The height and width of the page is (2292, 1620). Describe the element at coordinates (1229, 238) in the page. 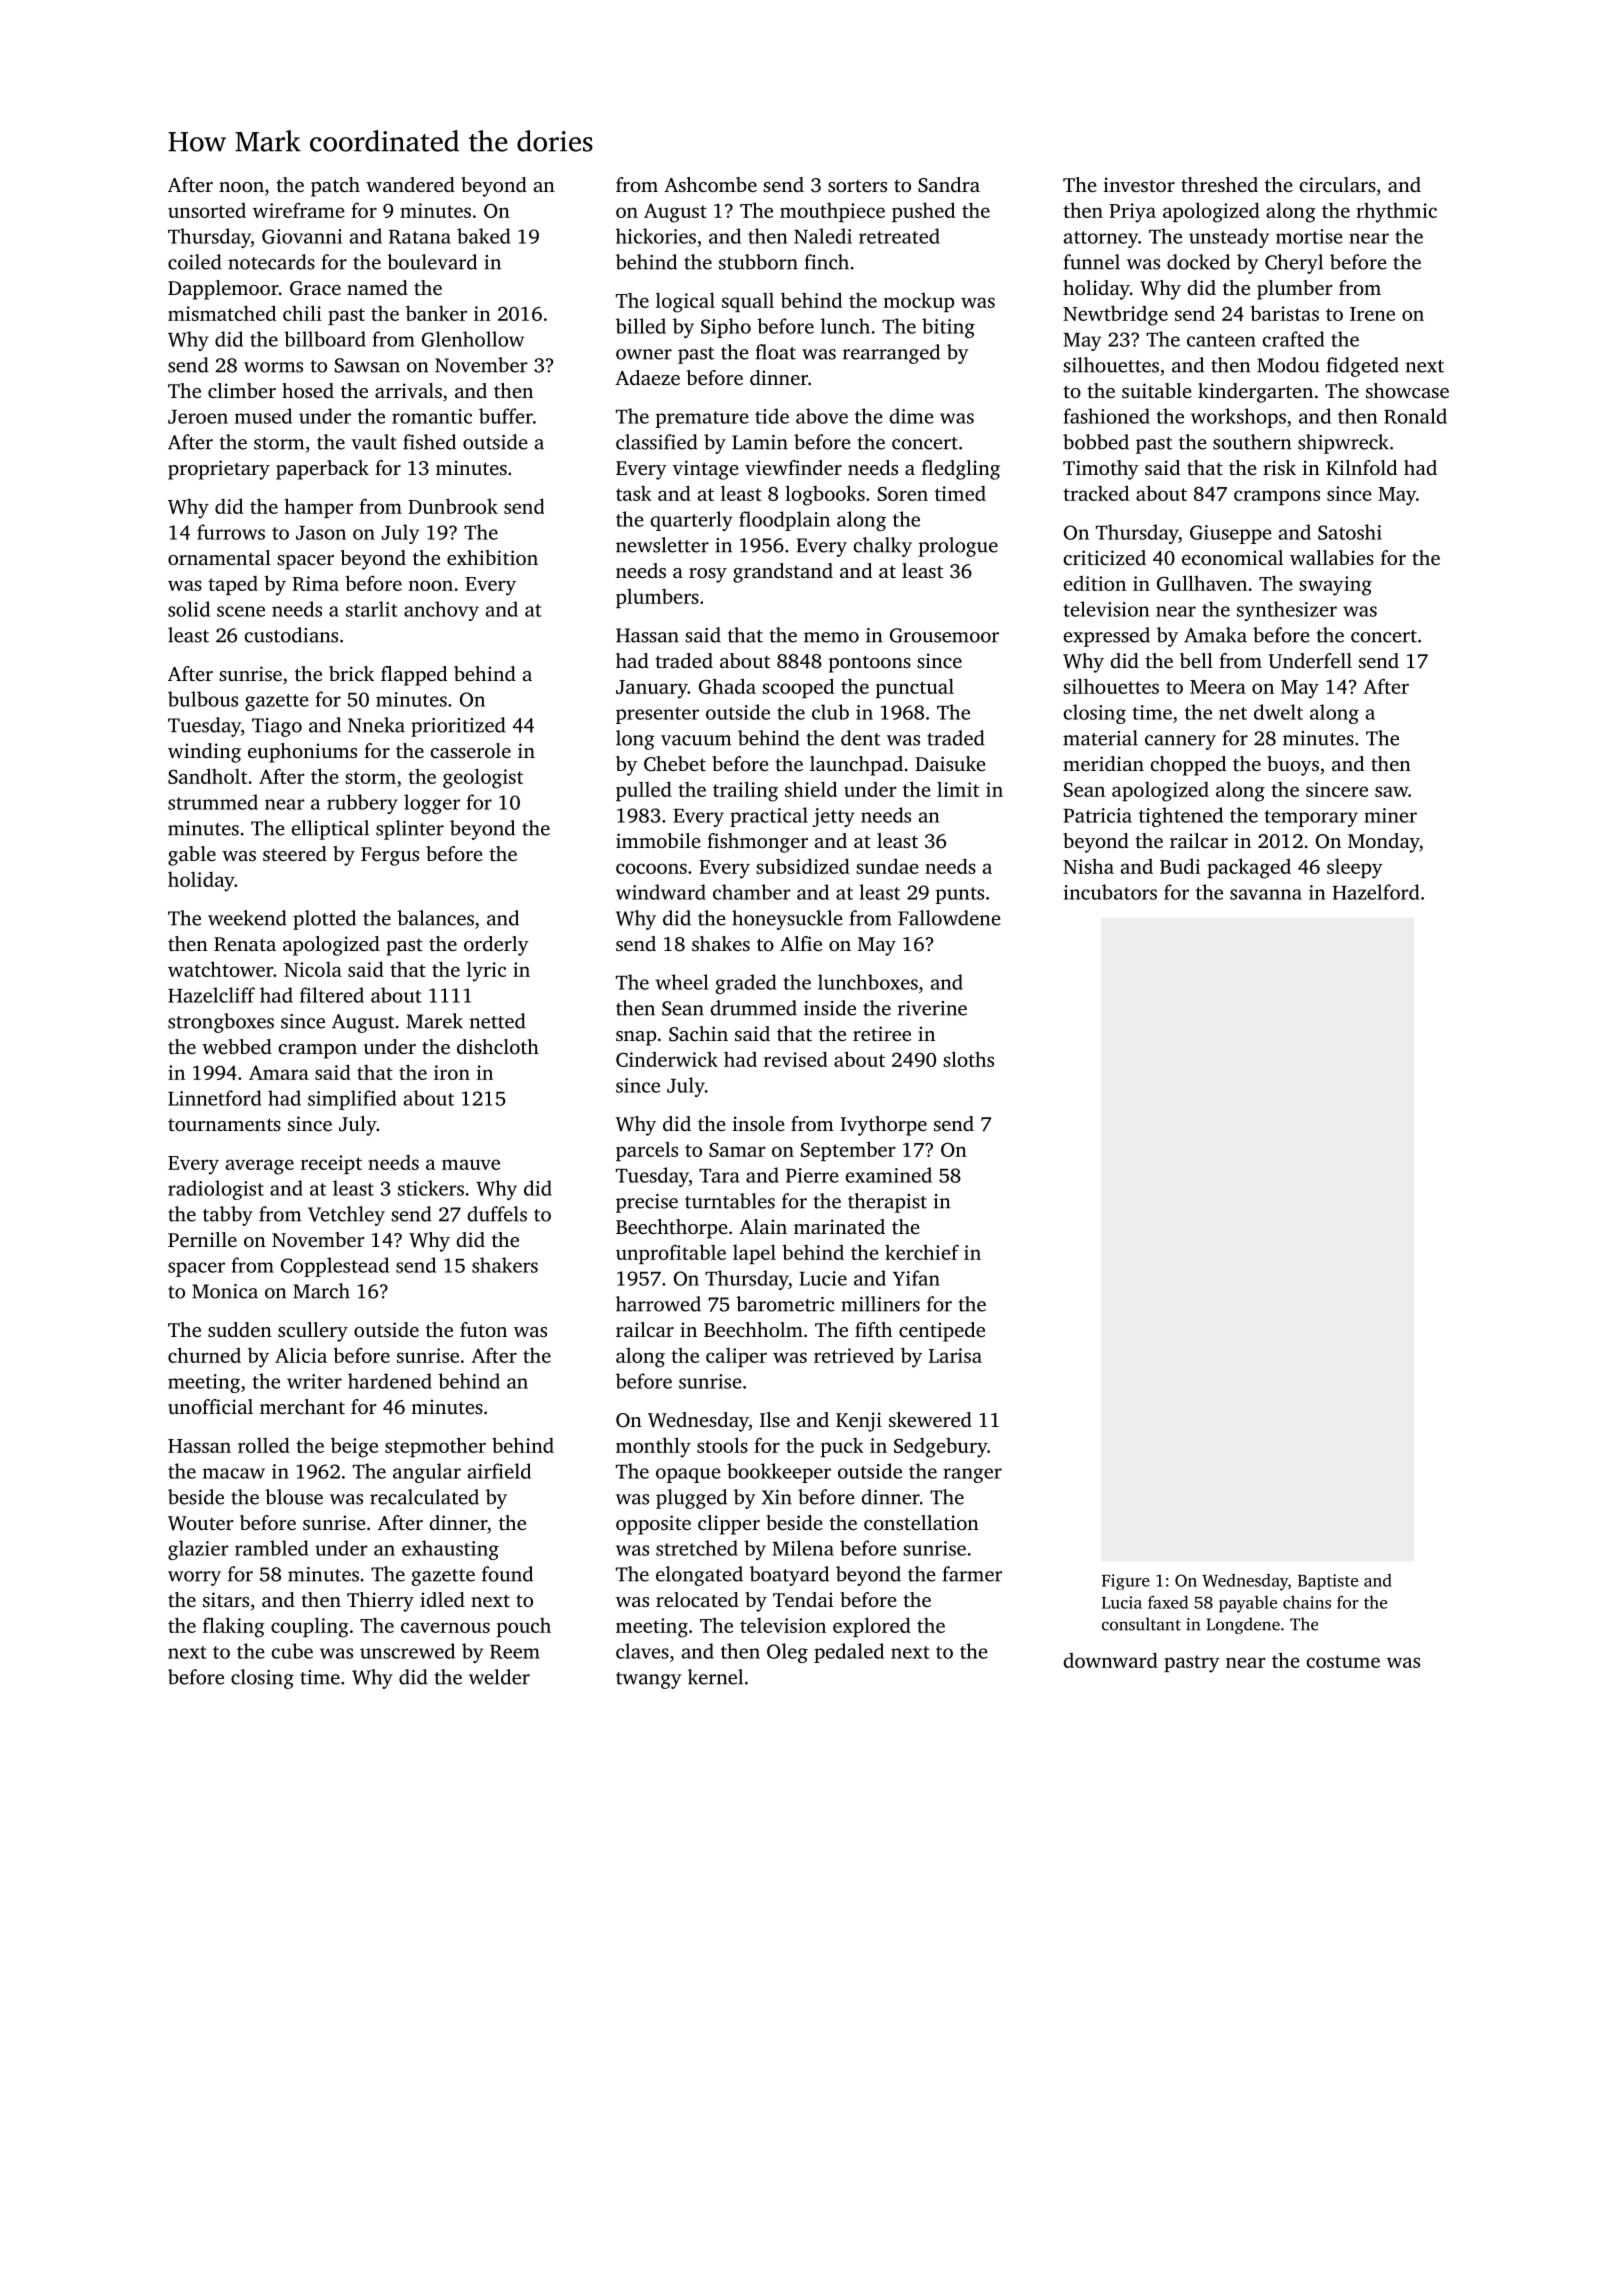

I see `unsteady` at that location.
